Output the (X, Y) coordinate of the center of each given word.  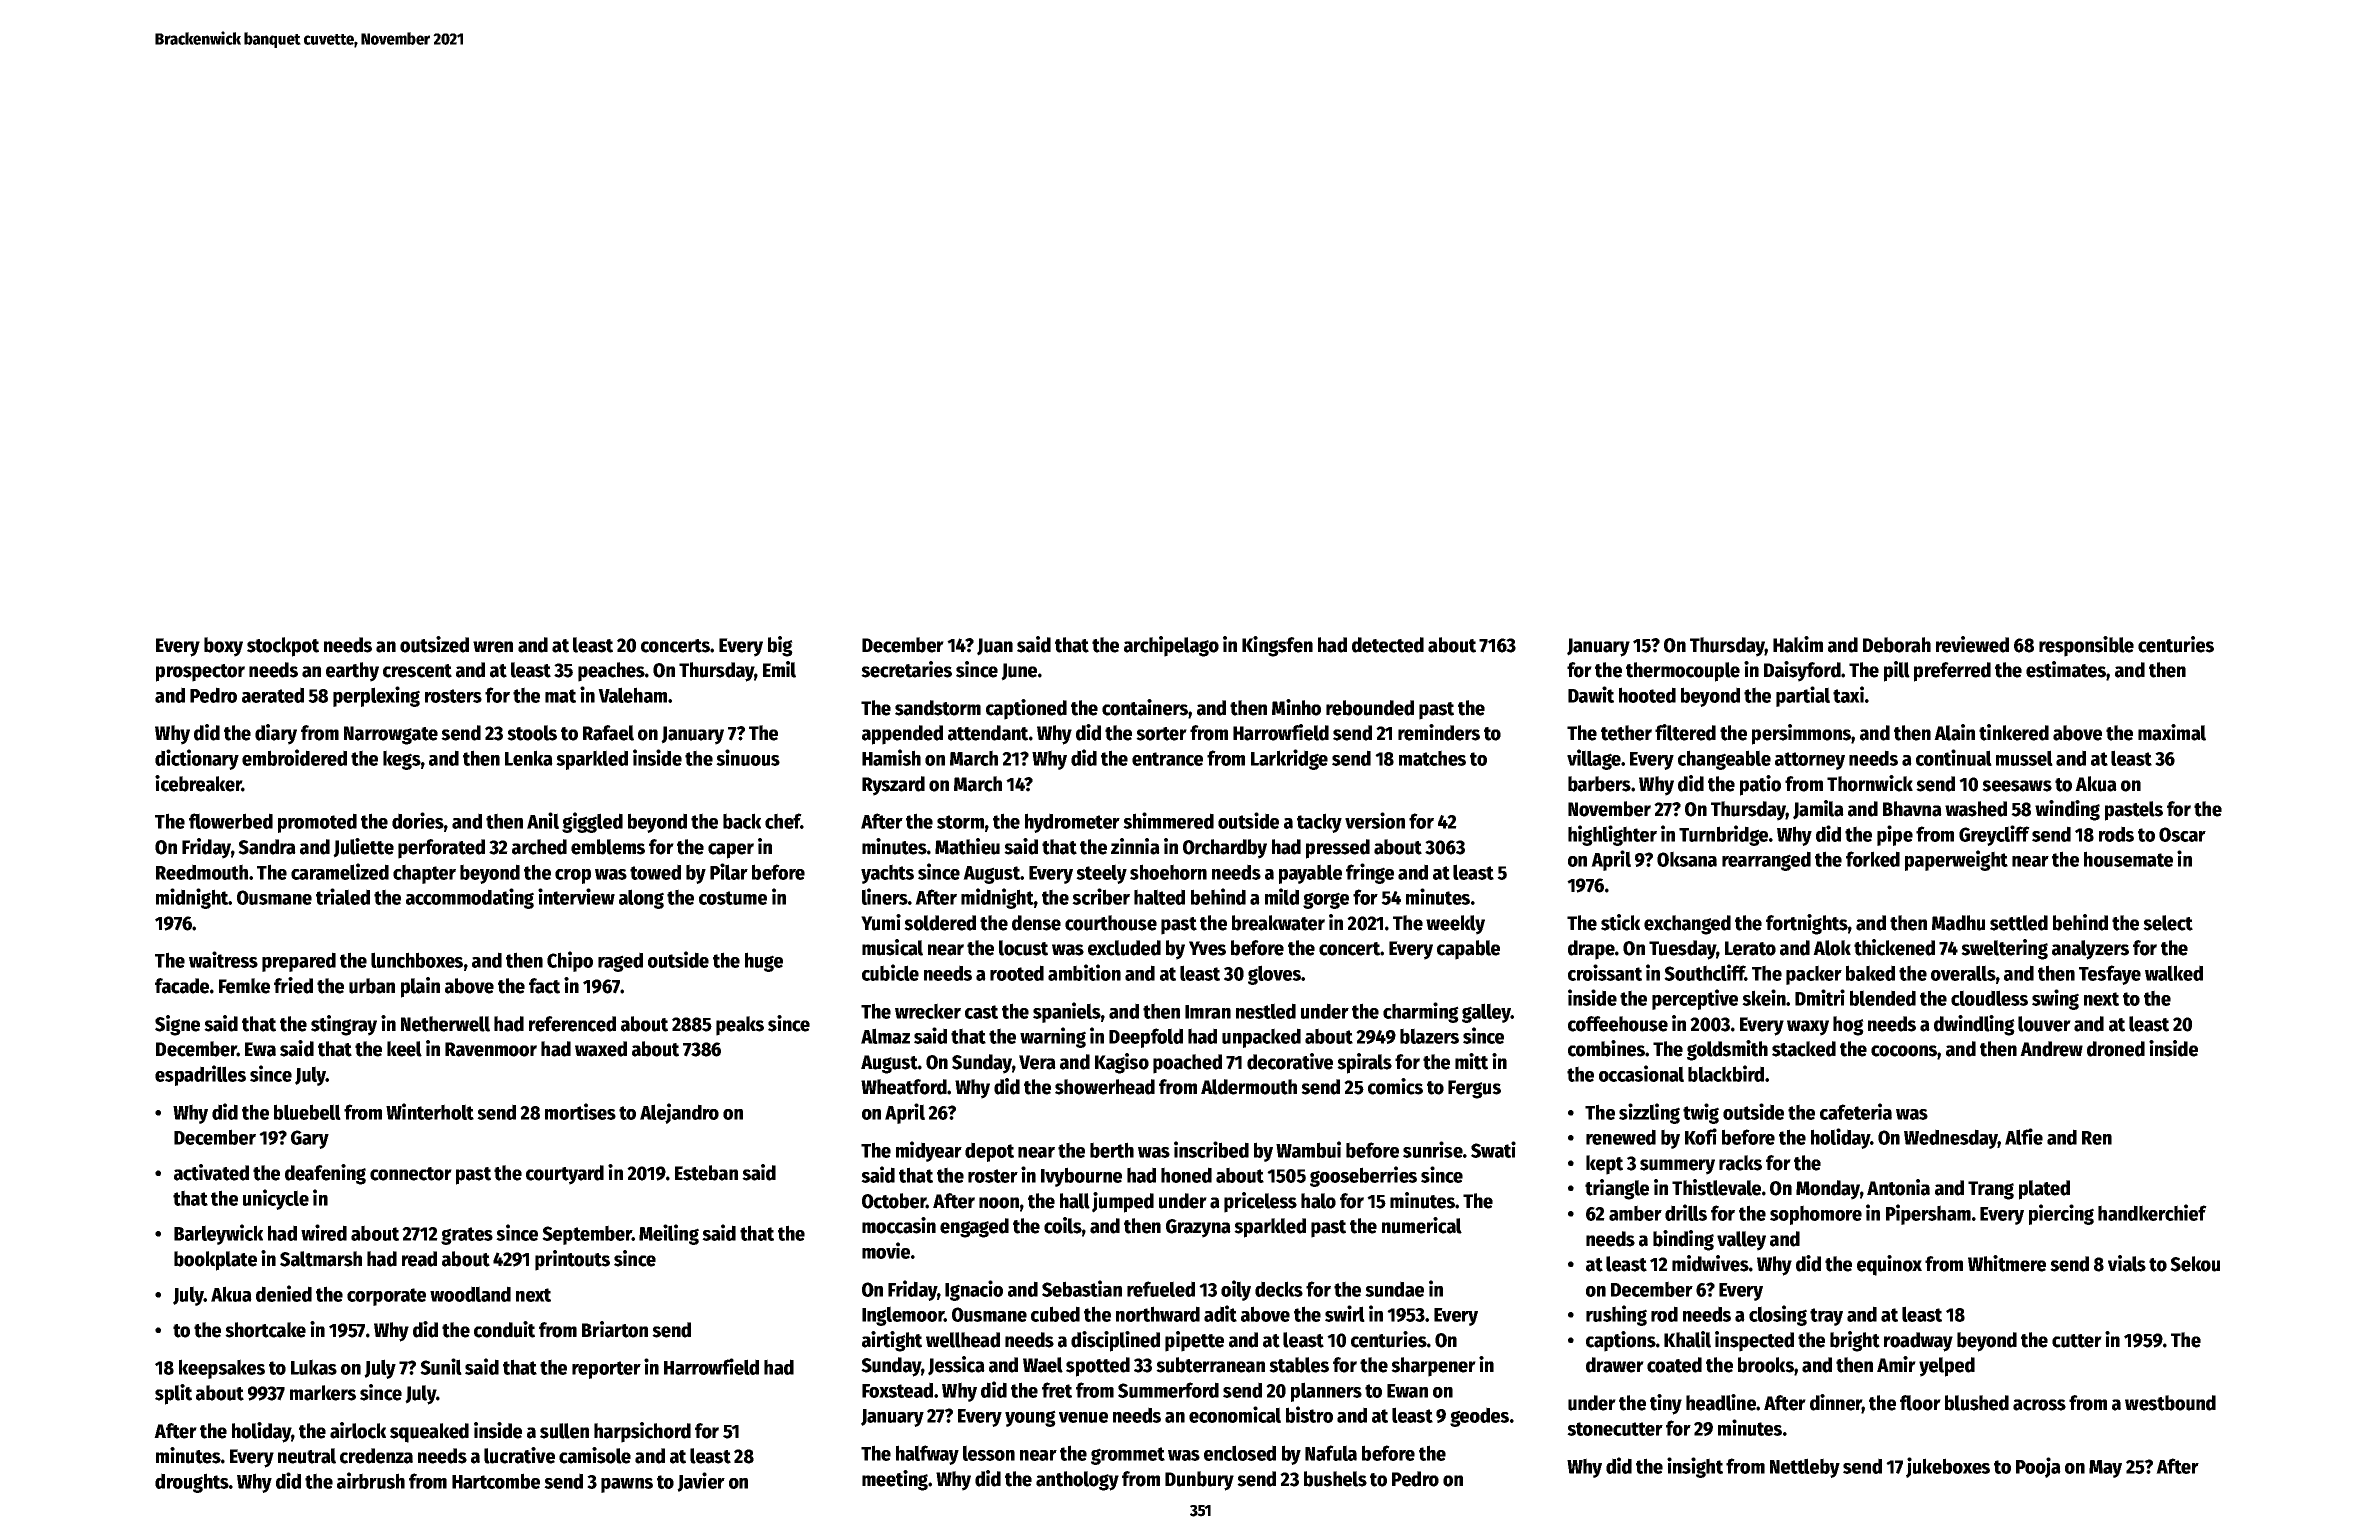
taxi (1848, 694)
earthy (352, 672)
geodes (1479, 1417)
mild (1282, 896)
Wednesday (1951, 1139)
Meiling (669, 1234)
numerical (1422, 1225)
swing (2055, 999)
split (173, 1394)
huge (764, 962)
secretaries (906, 669)
